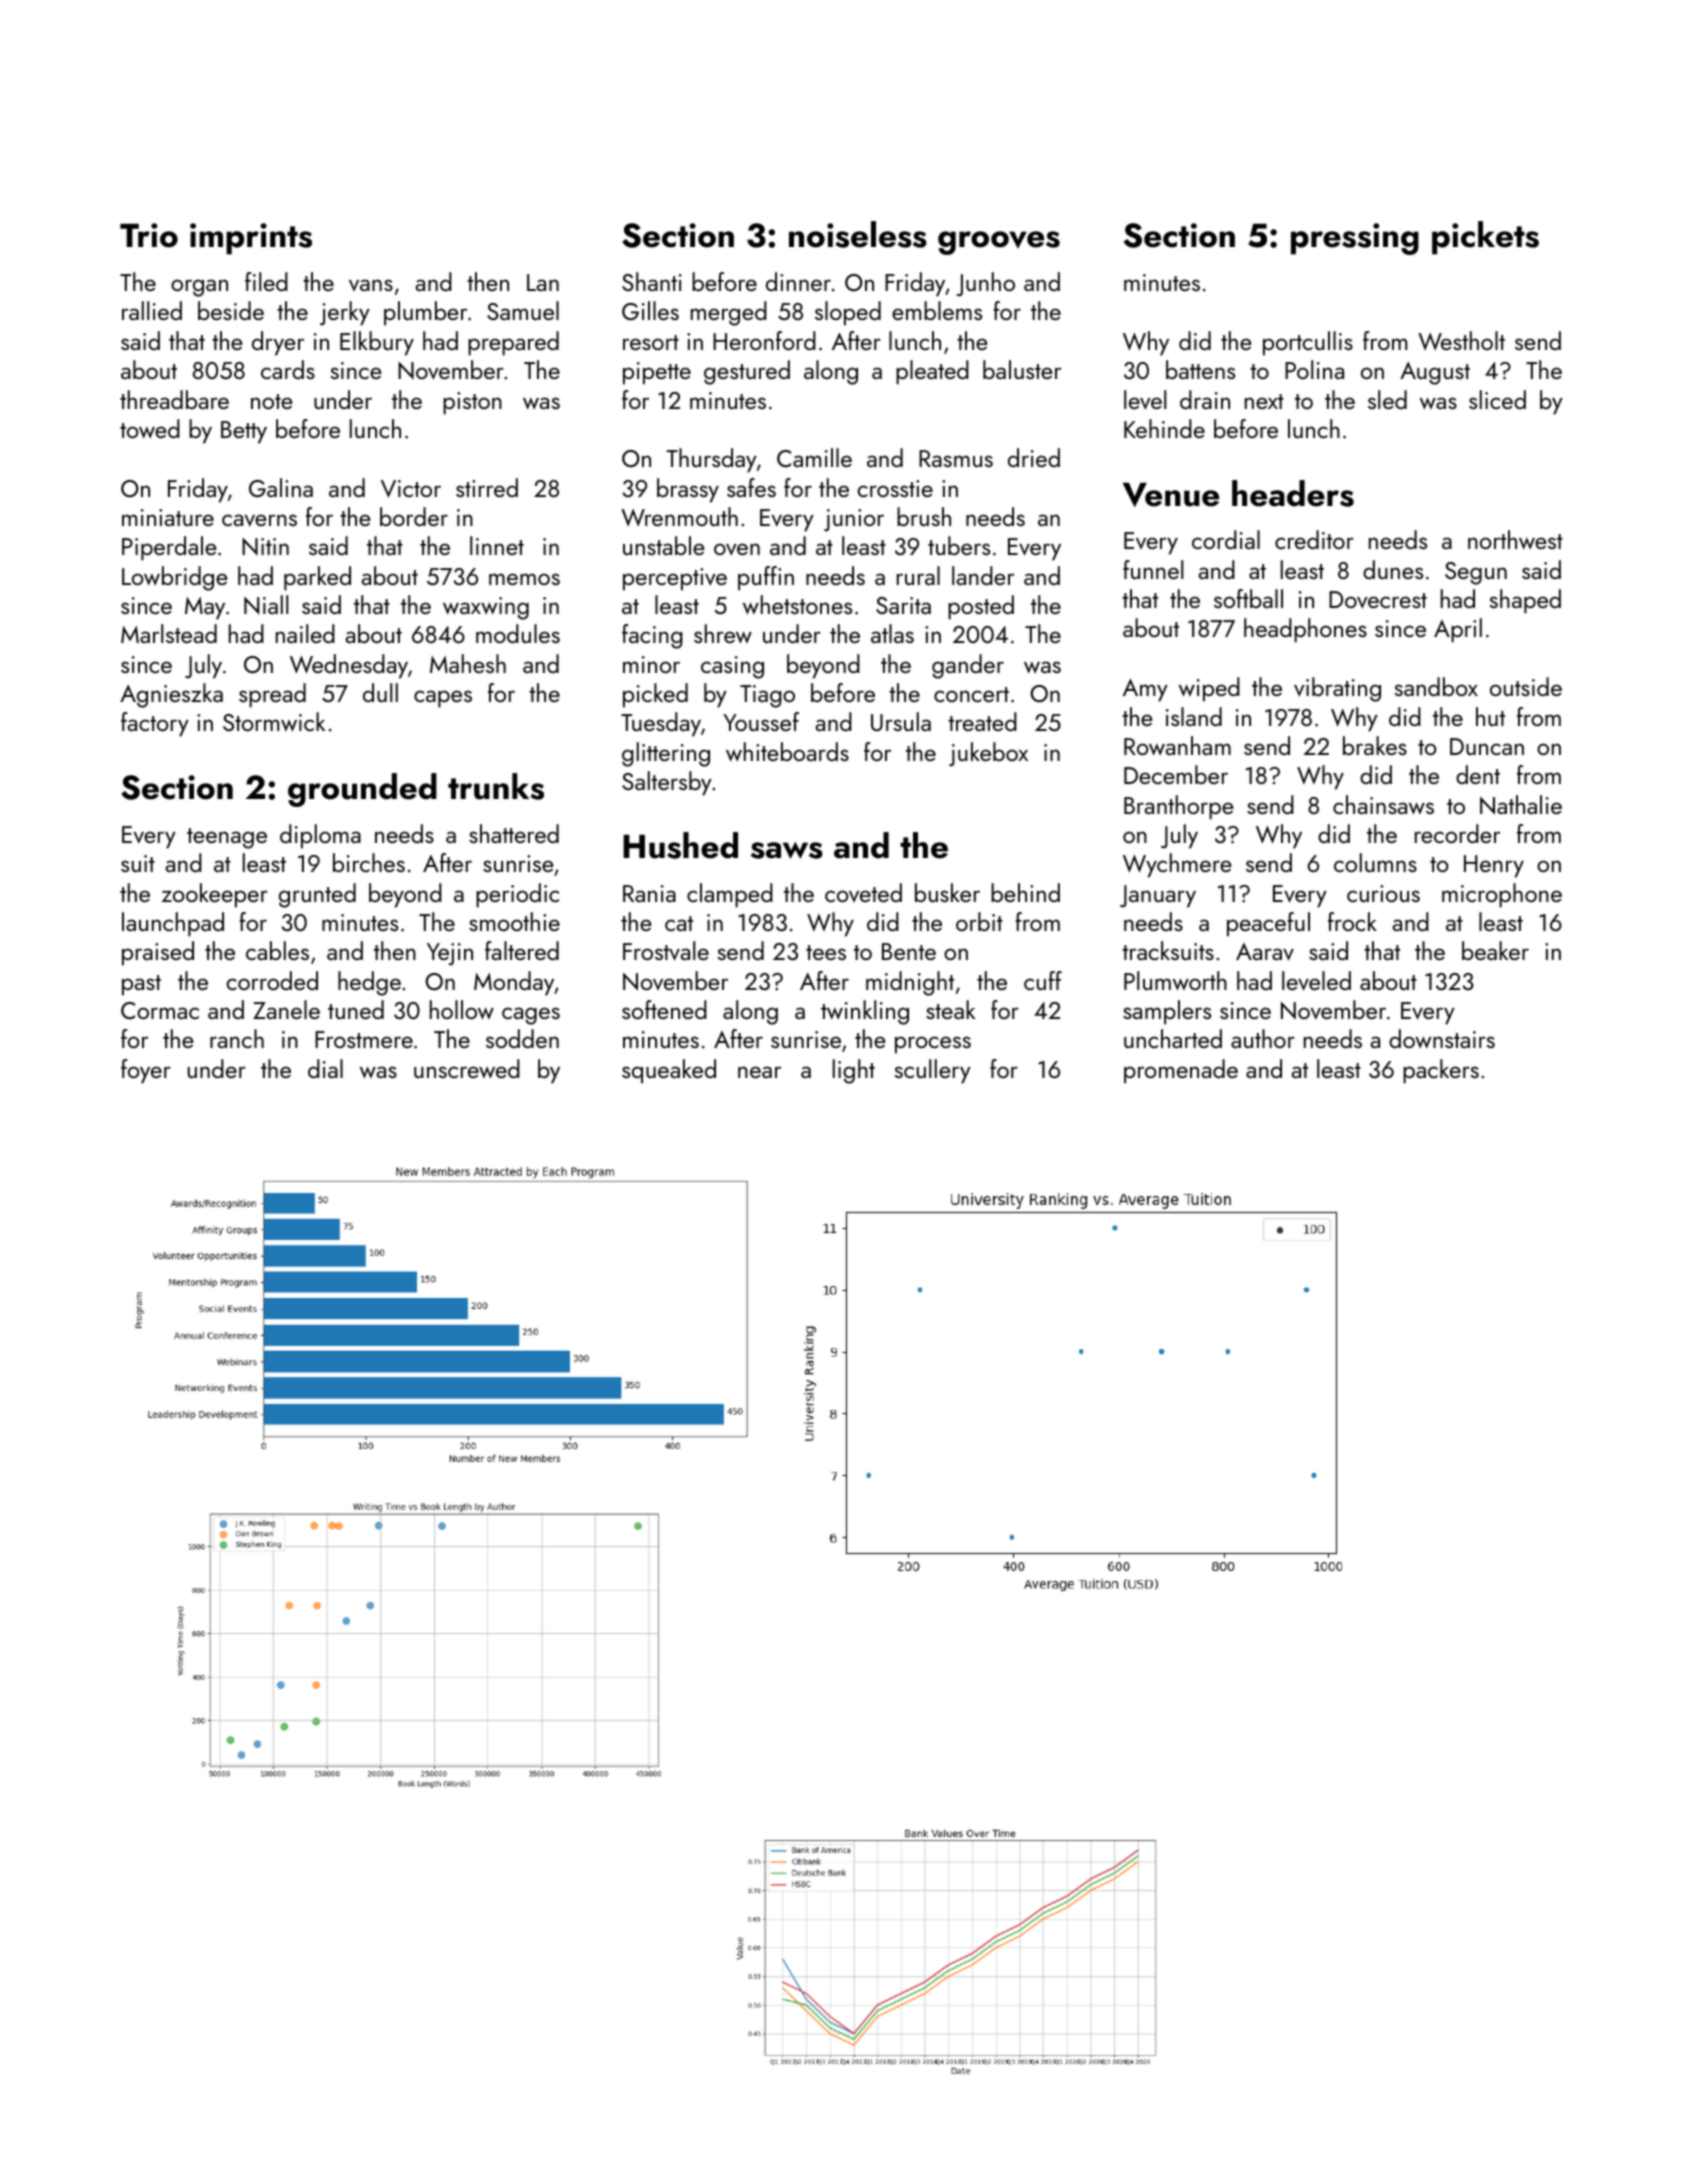  What do you see at coordinates (1436, 686) in the page?
I see `sandbox` at bounding box center [1436, 686].
